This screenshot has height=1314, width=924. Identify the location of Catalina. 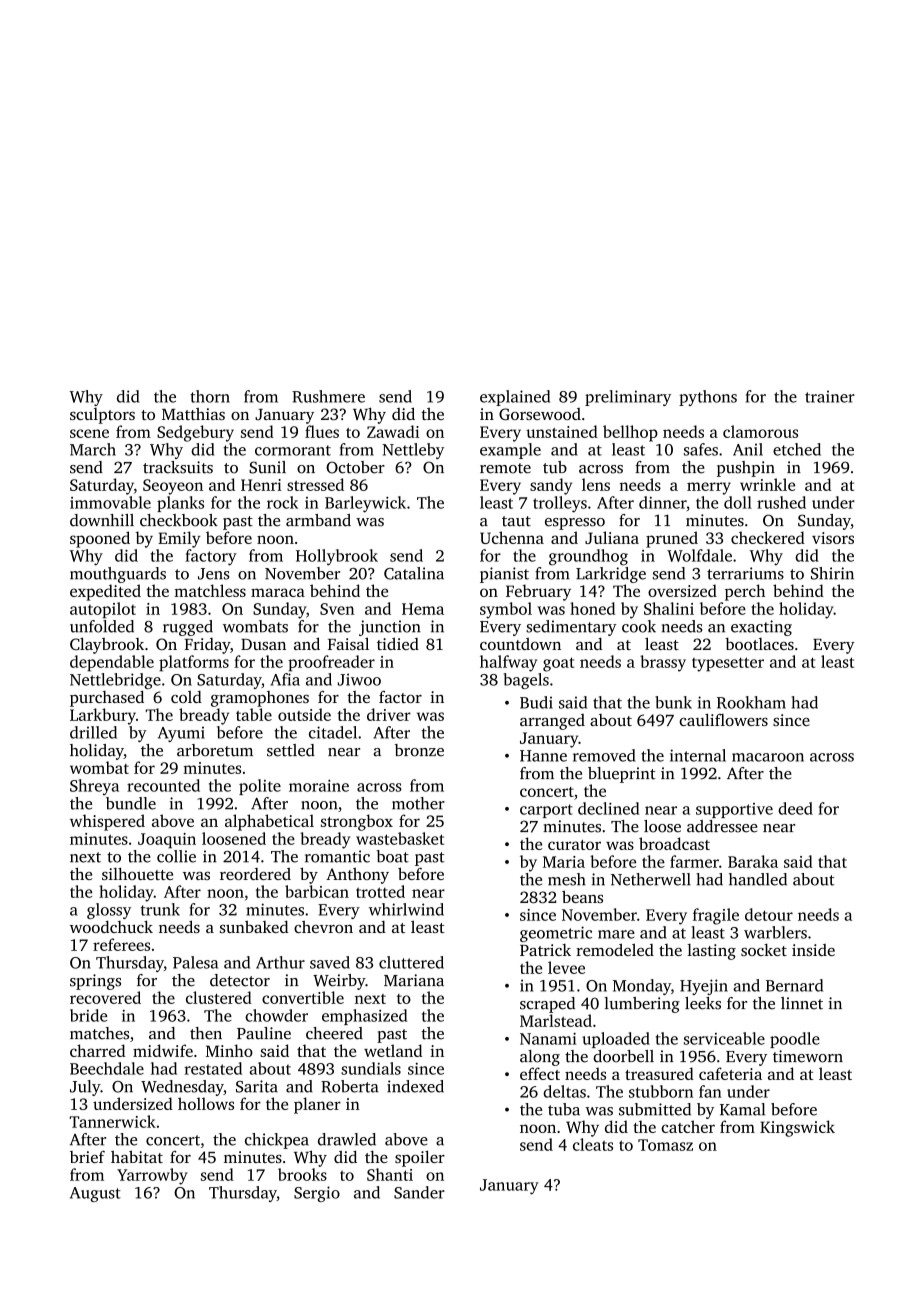
(414, 573).
